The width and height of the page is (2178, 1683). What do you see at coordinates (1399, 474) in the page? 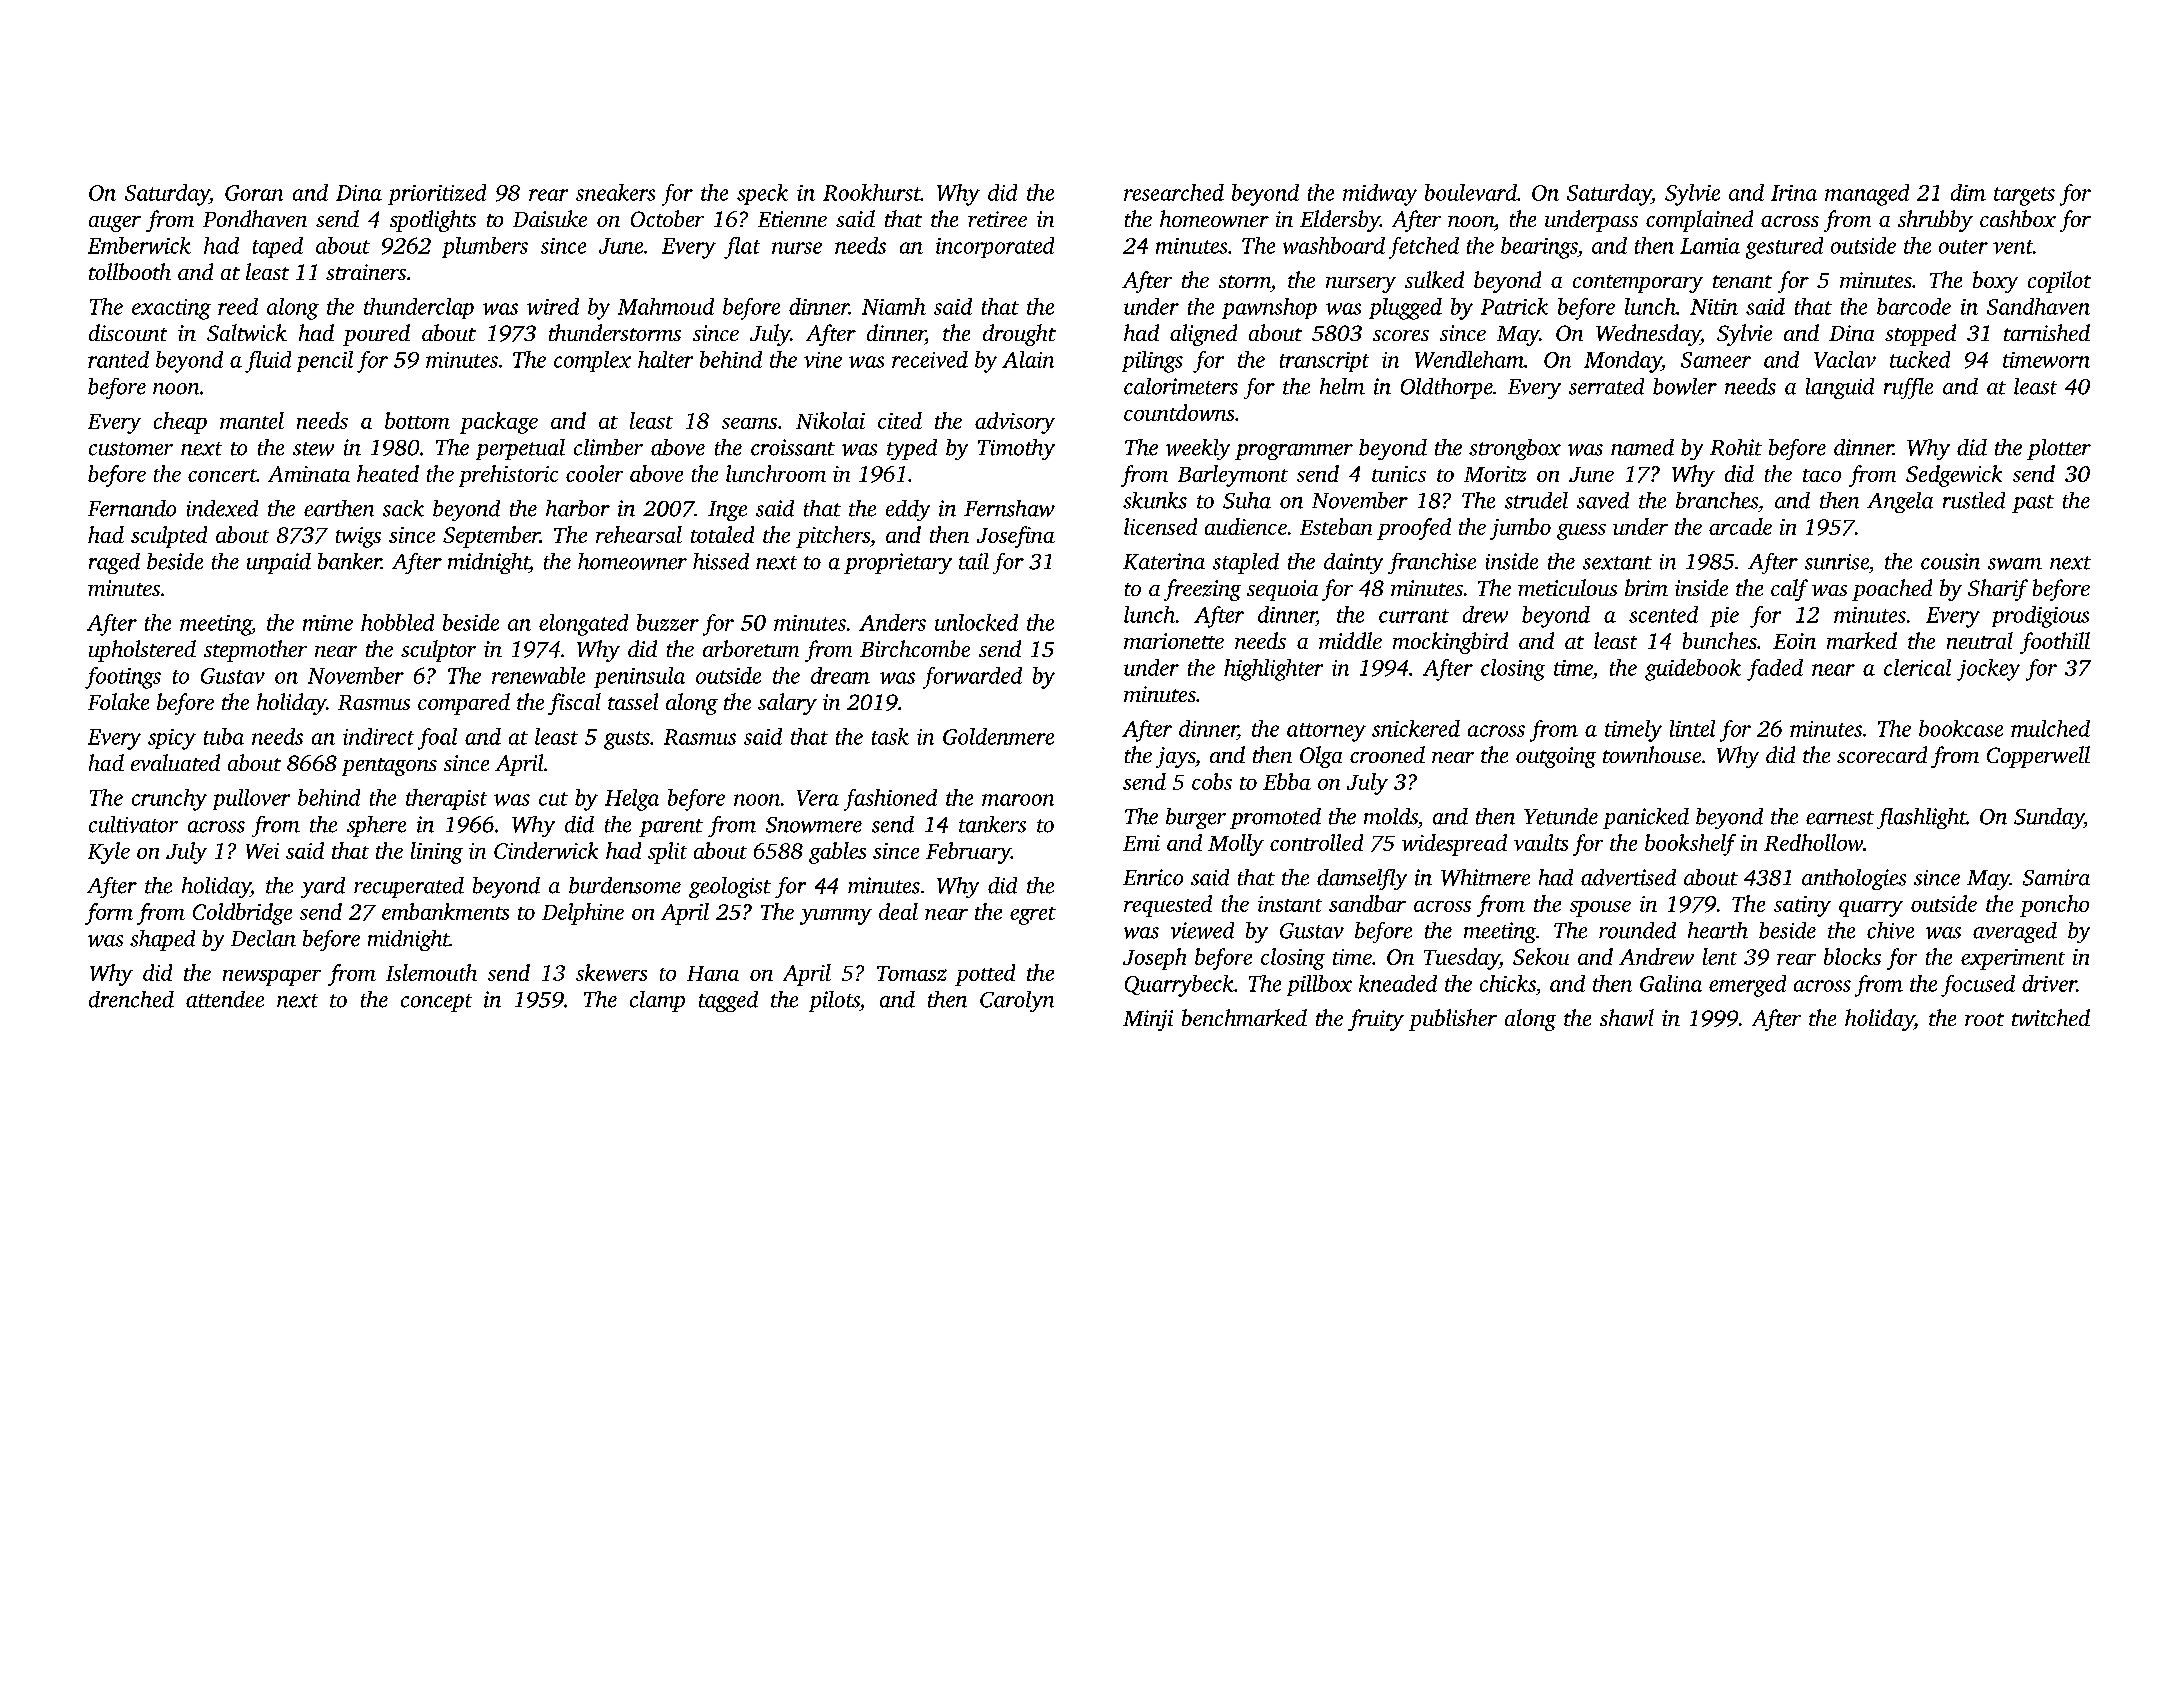
I see `tunics` at bounding box center [1399, 474].
